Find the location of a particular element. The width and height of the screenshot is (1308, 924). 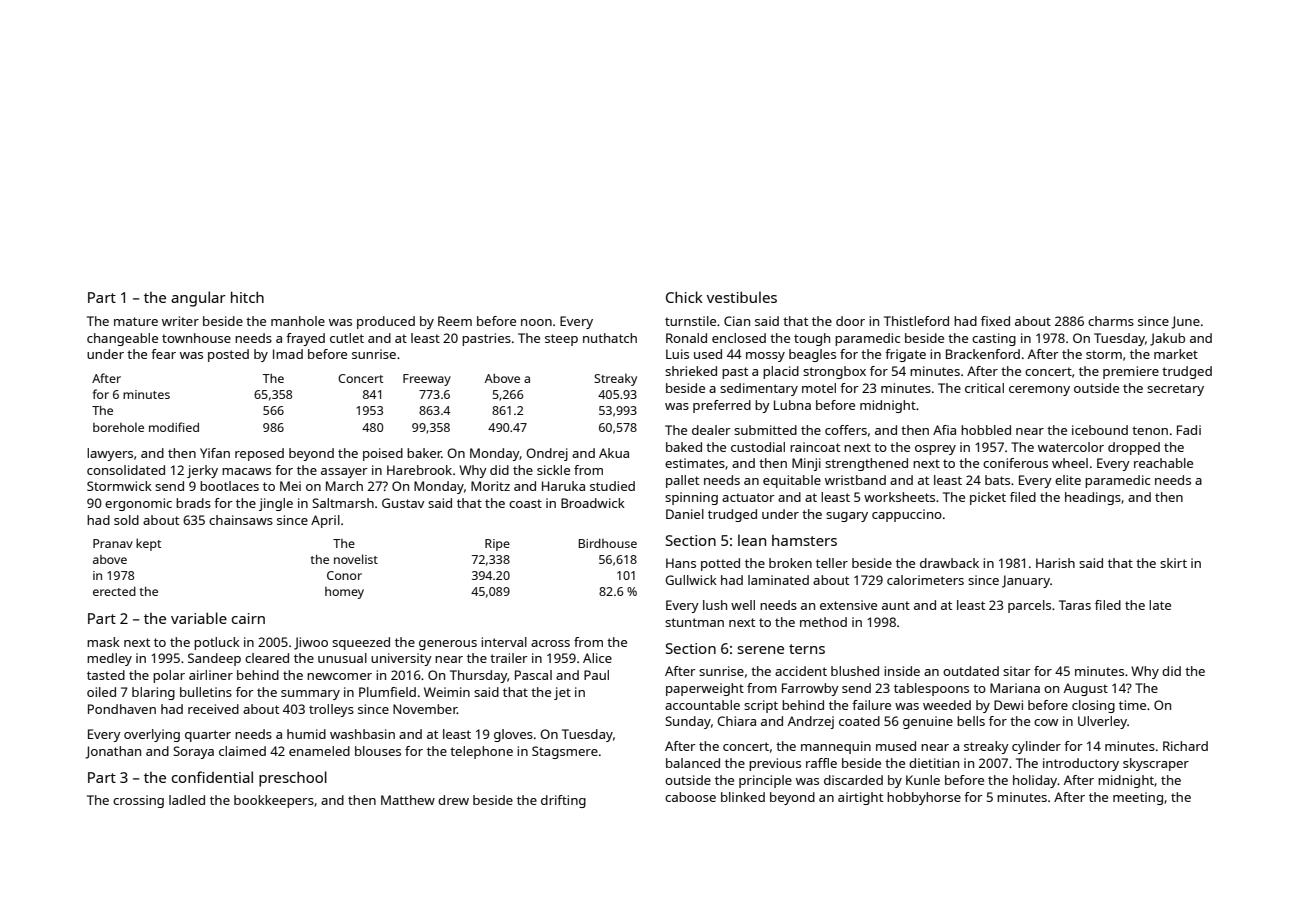

June is located at coordinates (1185, 322).
